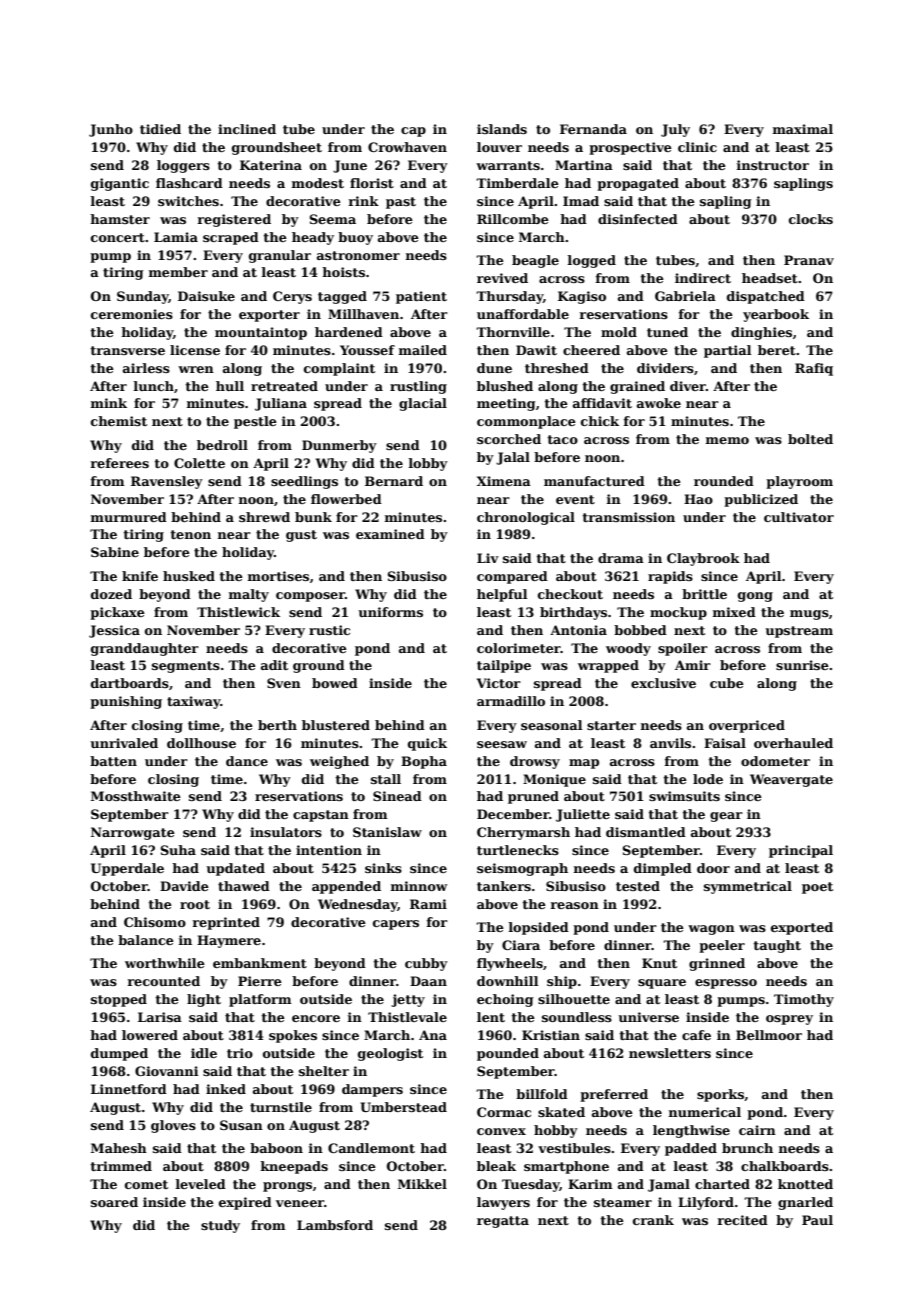 This screenshot has height=1308, width=924. What do you see at coordinates (407, 147) in the screenshot?
I see `Crowhaven` at bounding box center [407, 147].
